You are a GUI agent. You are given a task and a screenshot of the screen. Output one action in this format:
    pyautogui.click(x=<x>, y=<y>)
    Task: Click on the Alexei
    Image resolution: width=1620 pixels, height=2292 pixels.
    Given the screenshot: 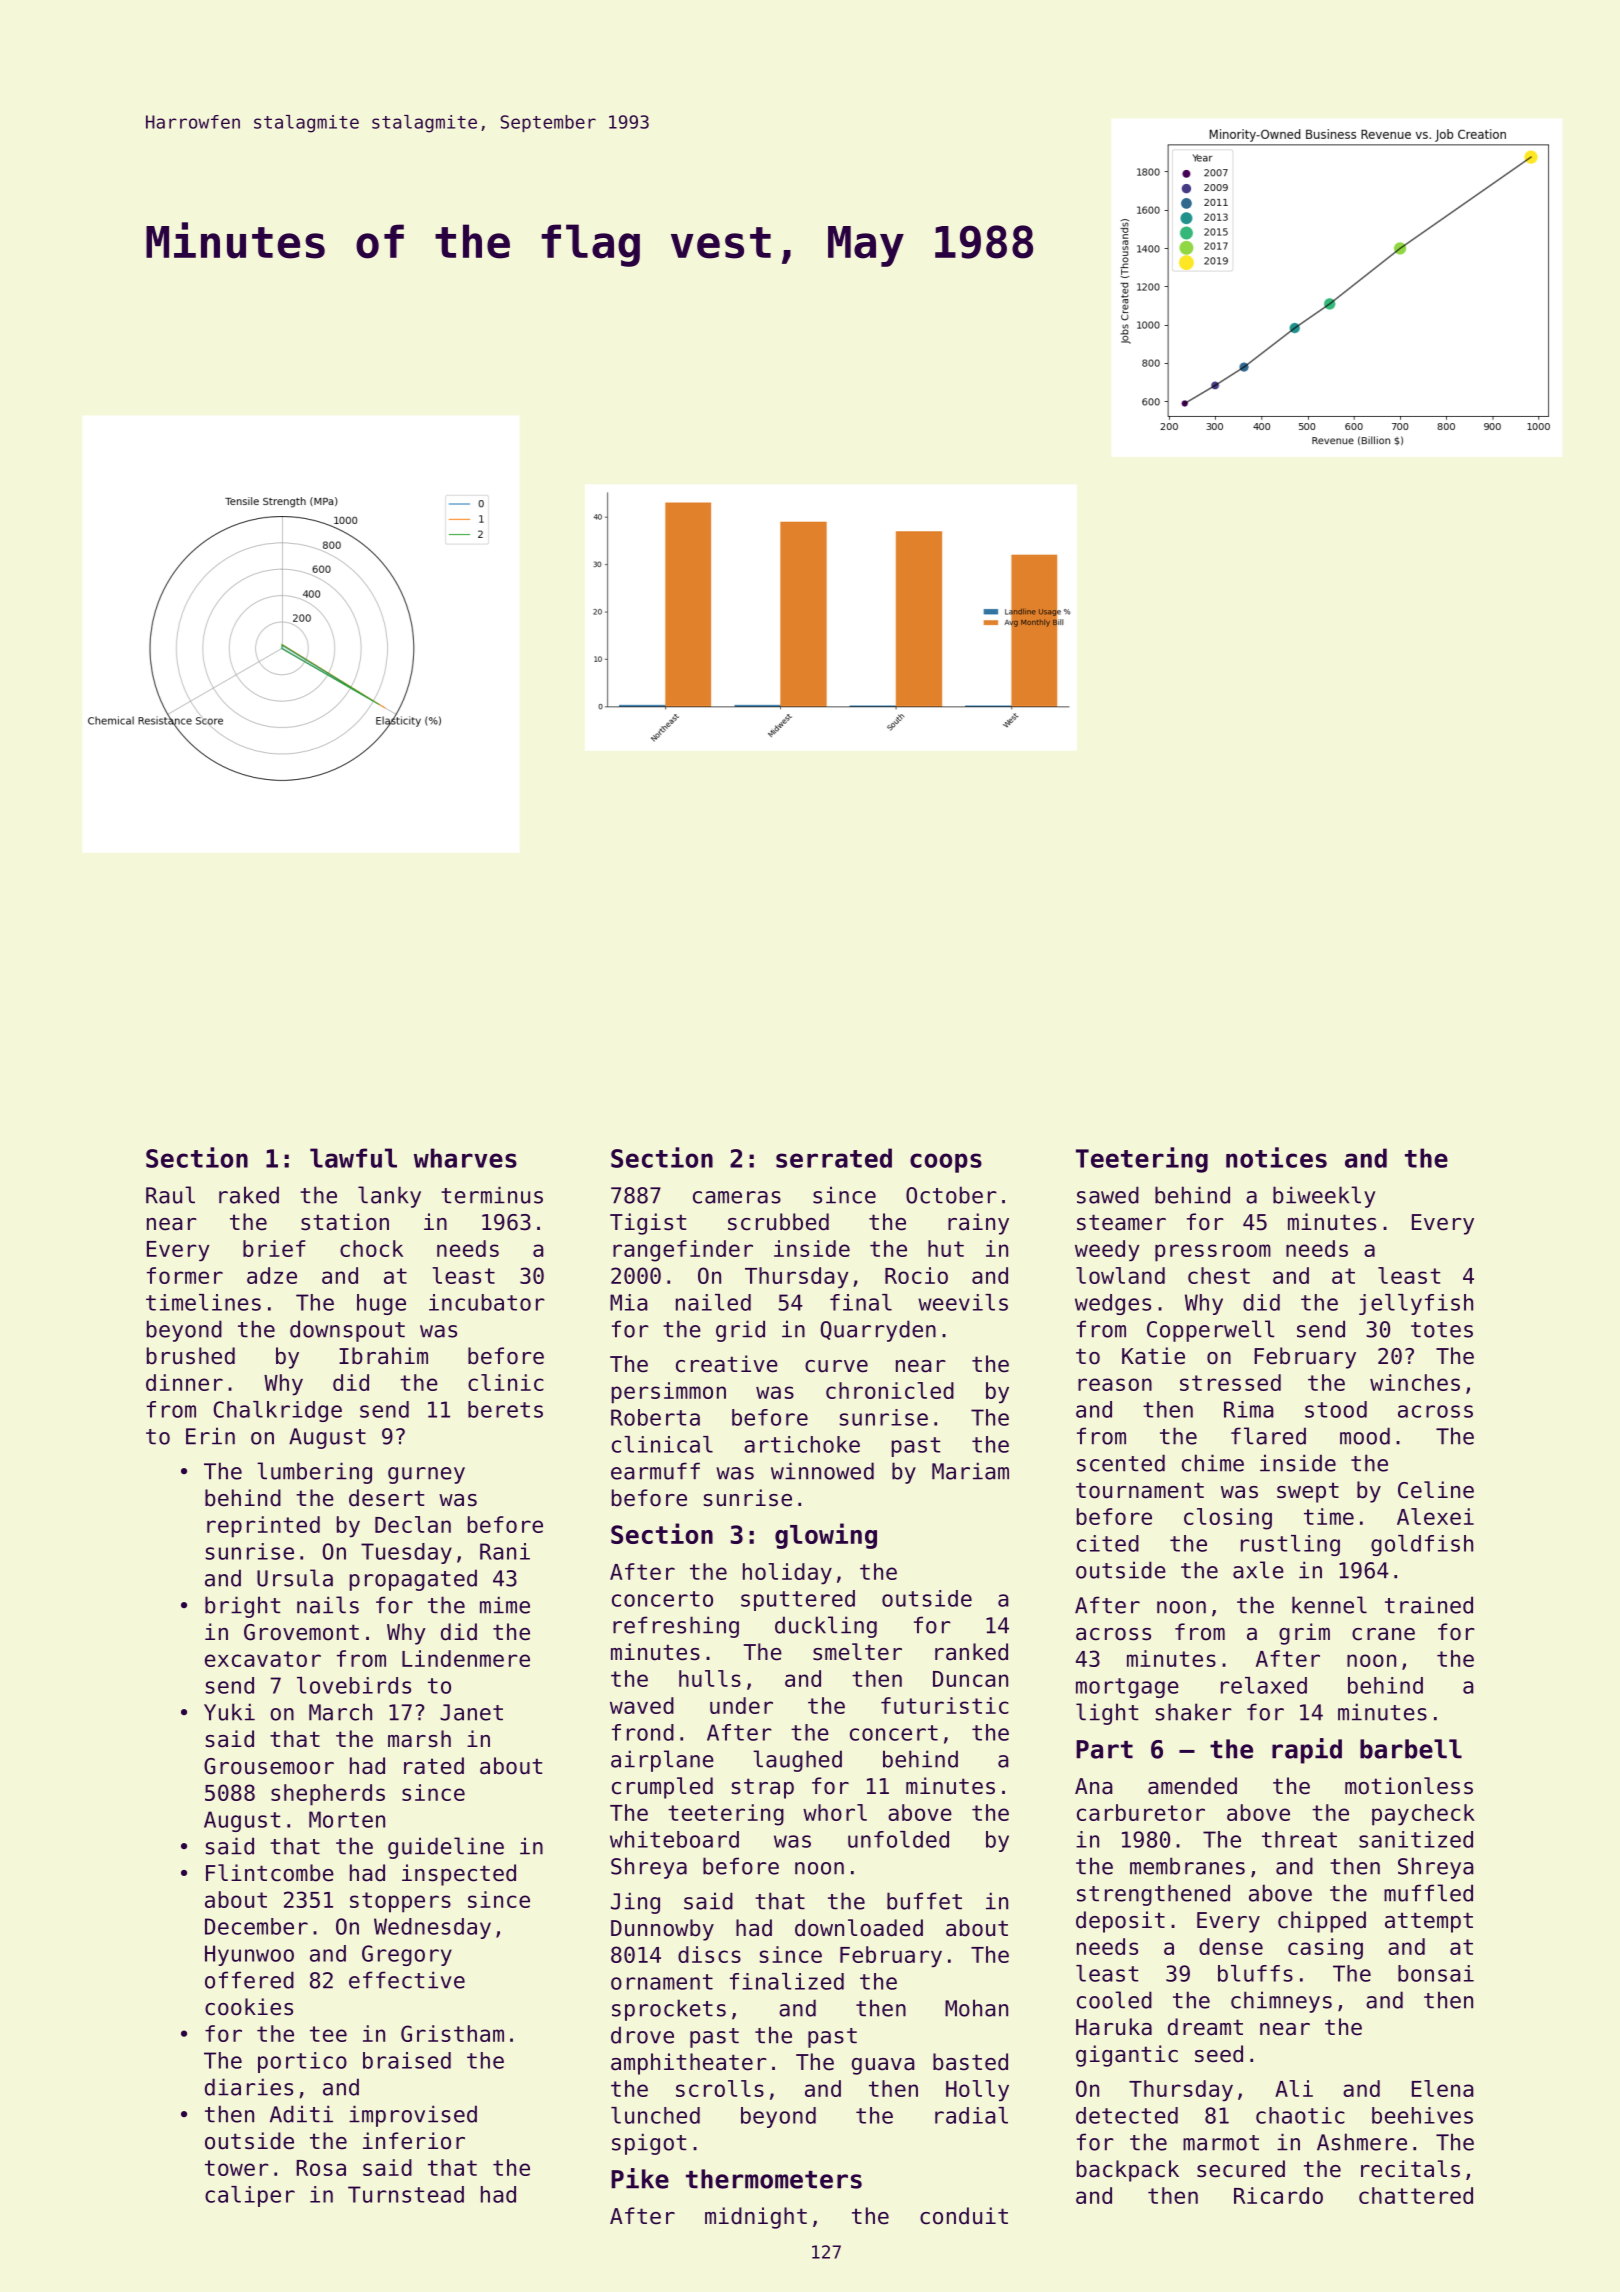 What is the action you would take?
    pyautogui.click(x=1435, y=1516)
